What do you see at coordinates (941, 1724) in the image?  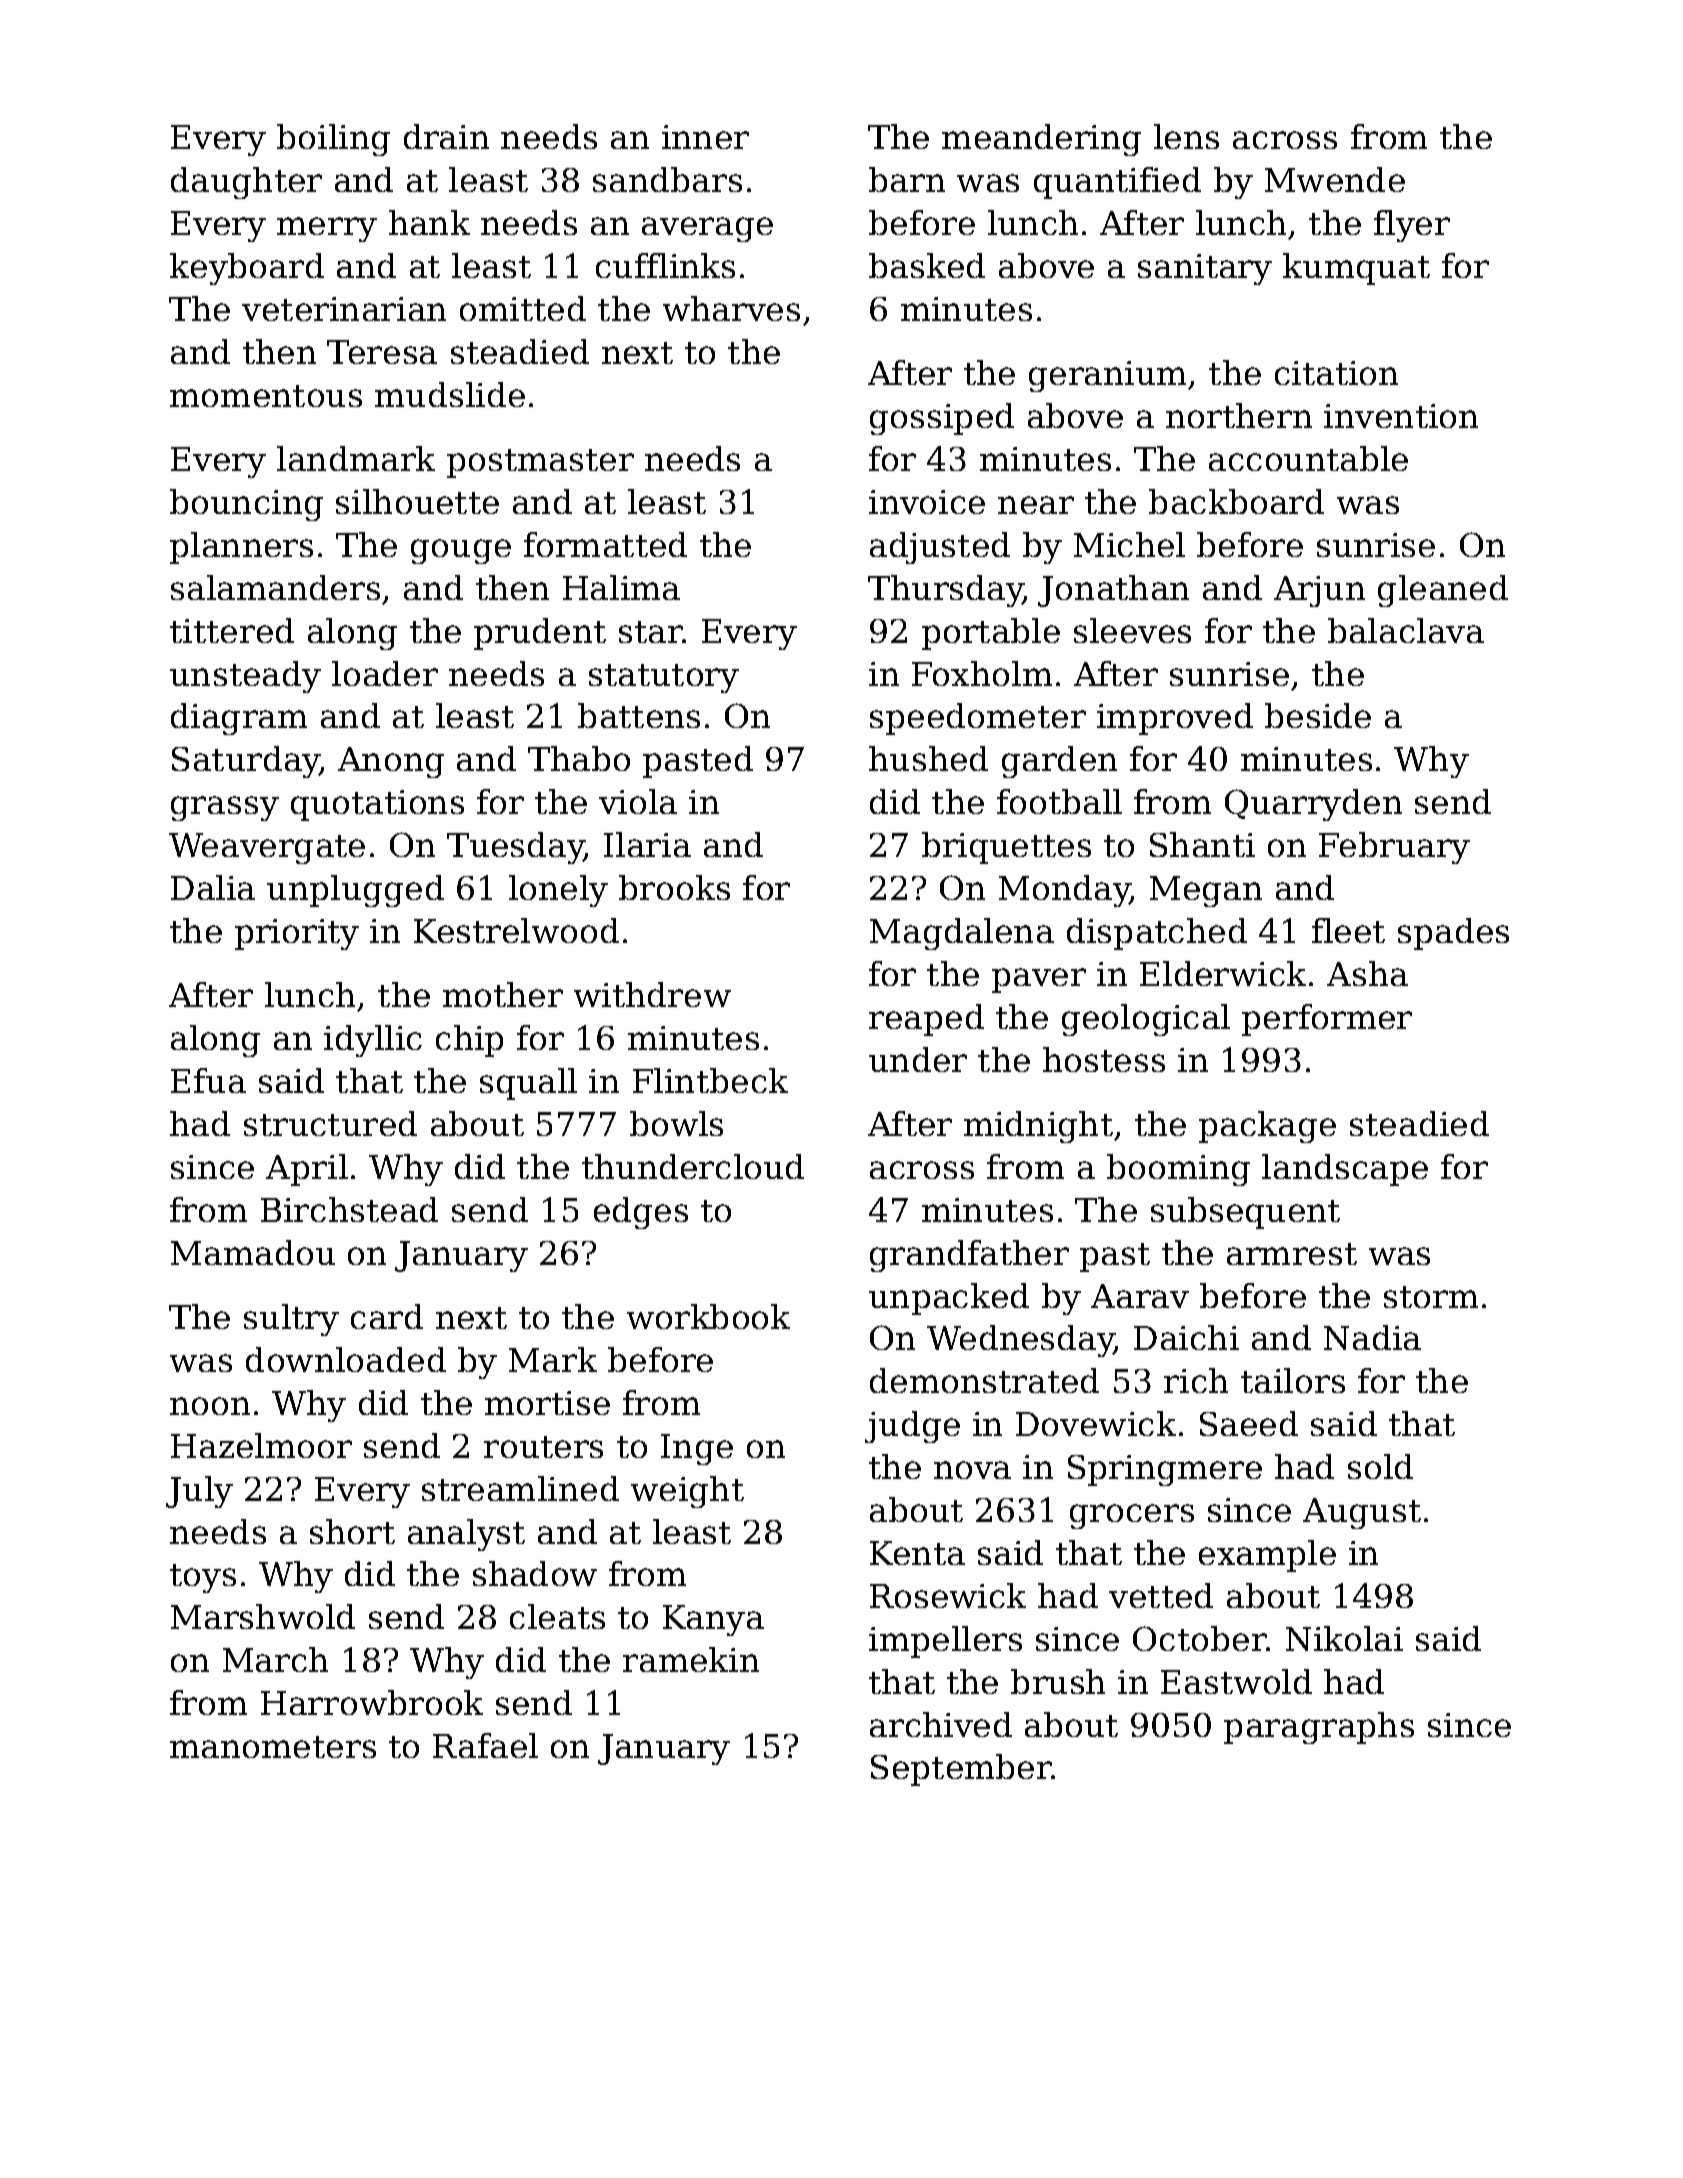 I see `archived` at bounding box center [941, 1724].
